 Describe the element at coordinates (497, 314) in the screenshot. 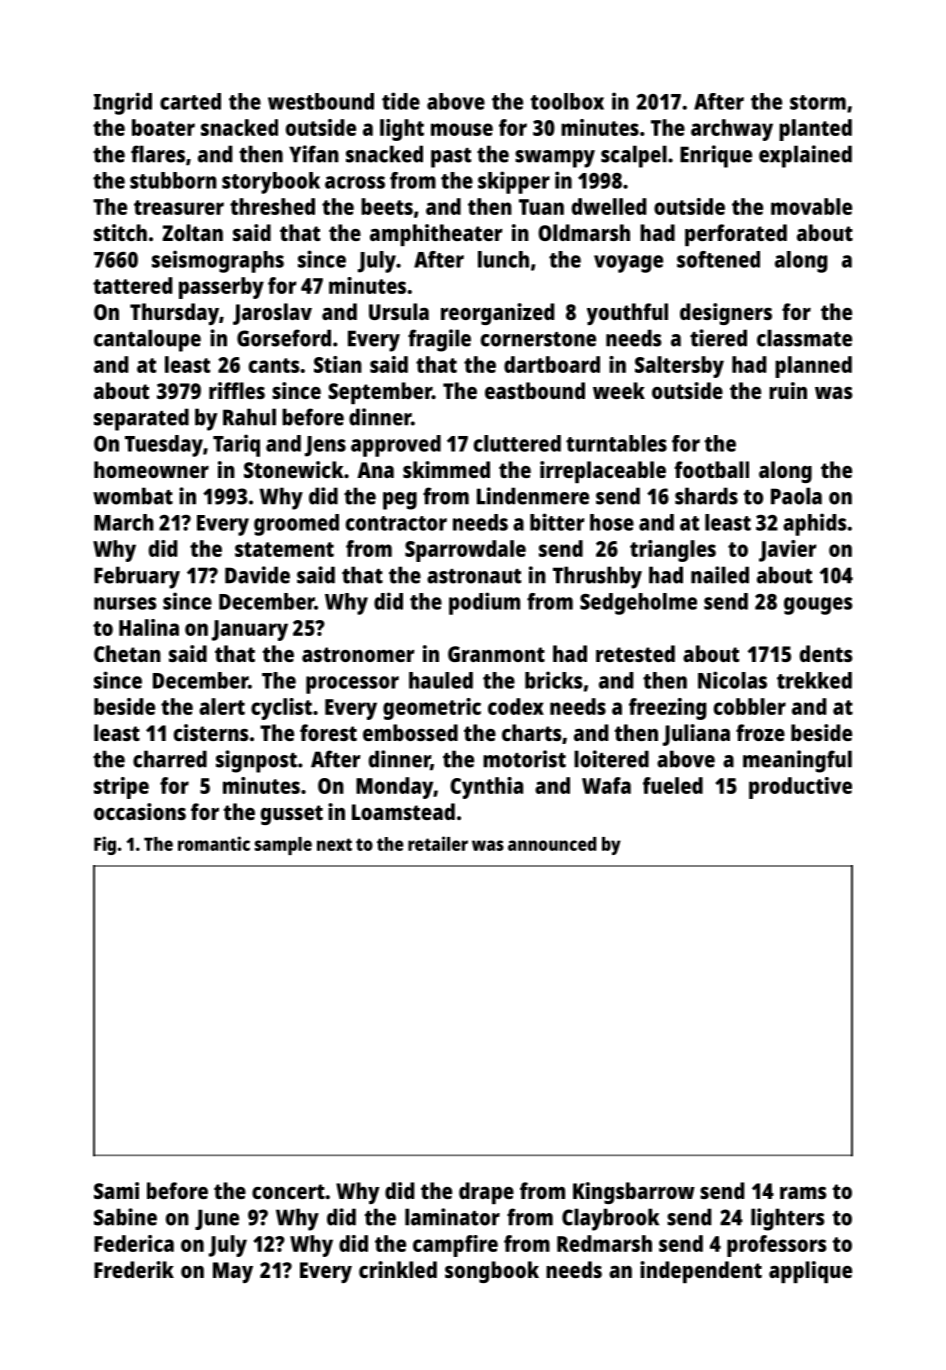

I see `reorganized` at that location.
